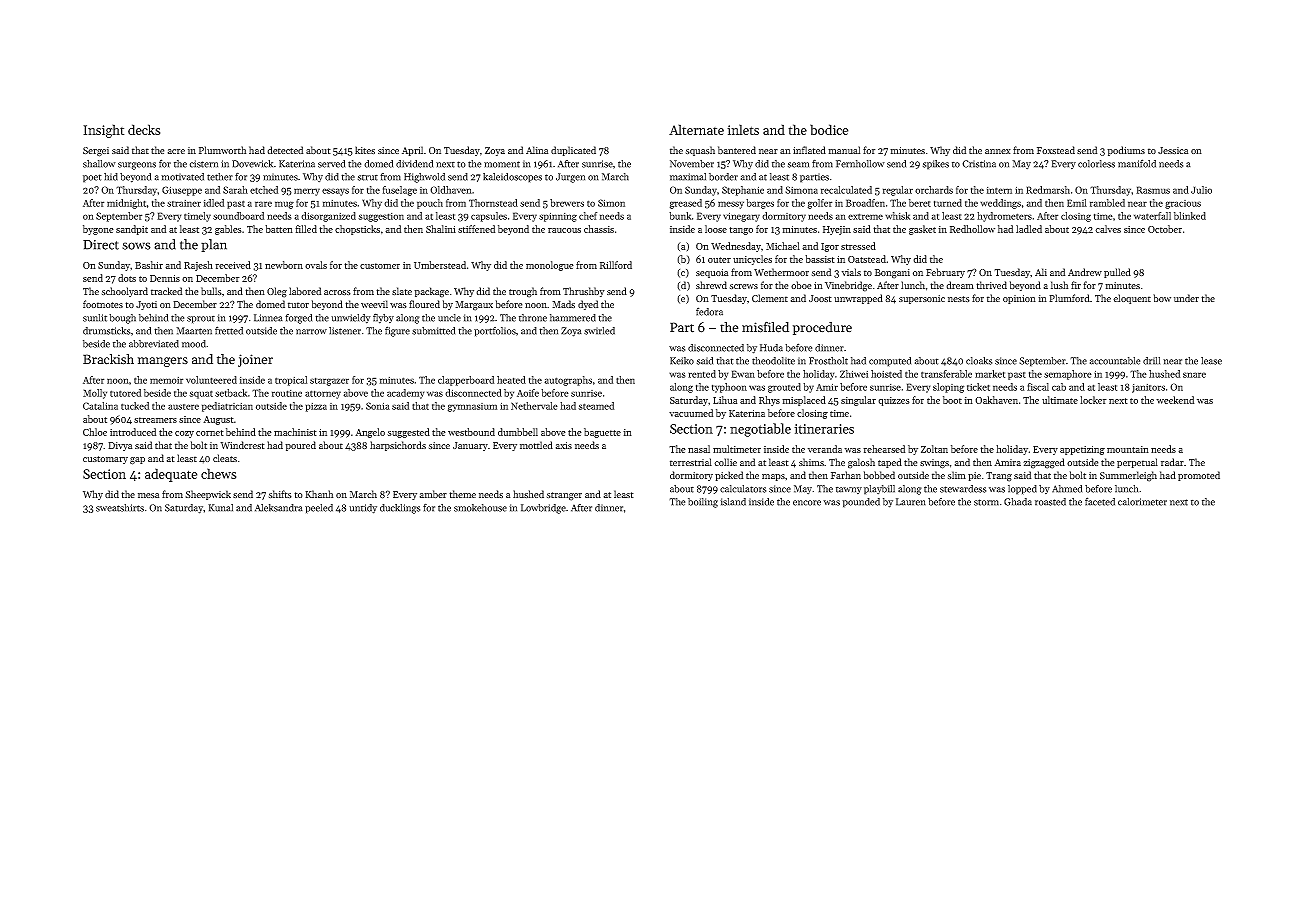 The height and width of the page is (924, 1308). Describe the element at coordinates (144, 129) in the page. I see `decks` at that location.
